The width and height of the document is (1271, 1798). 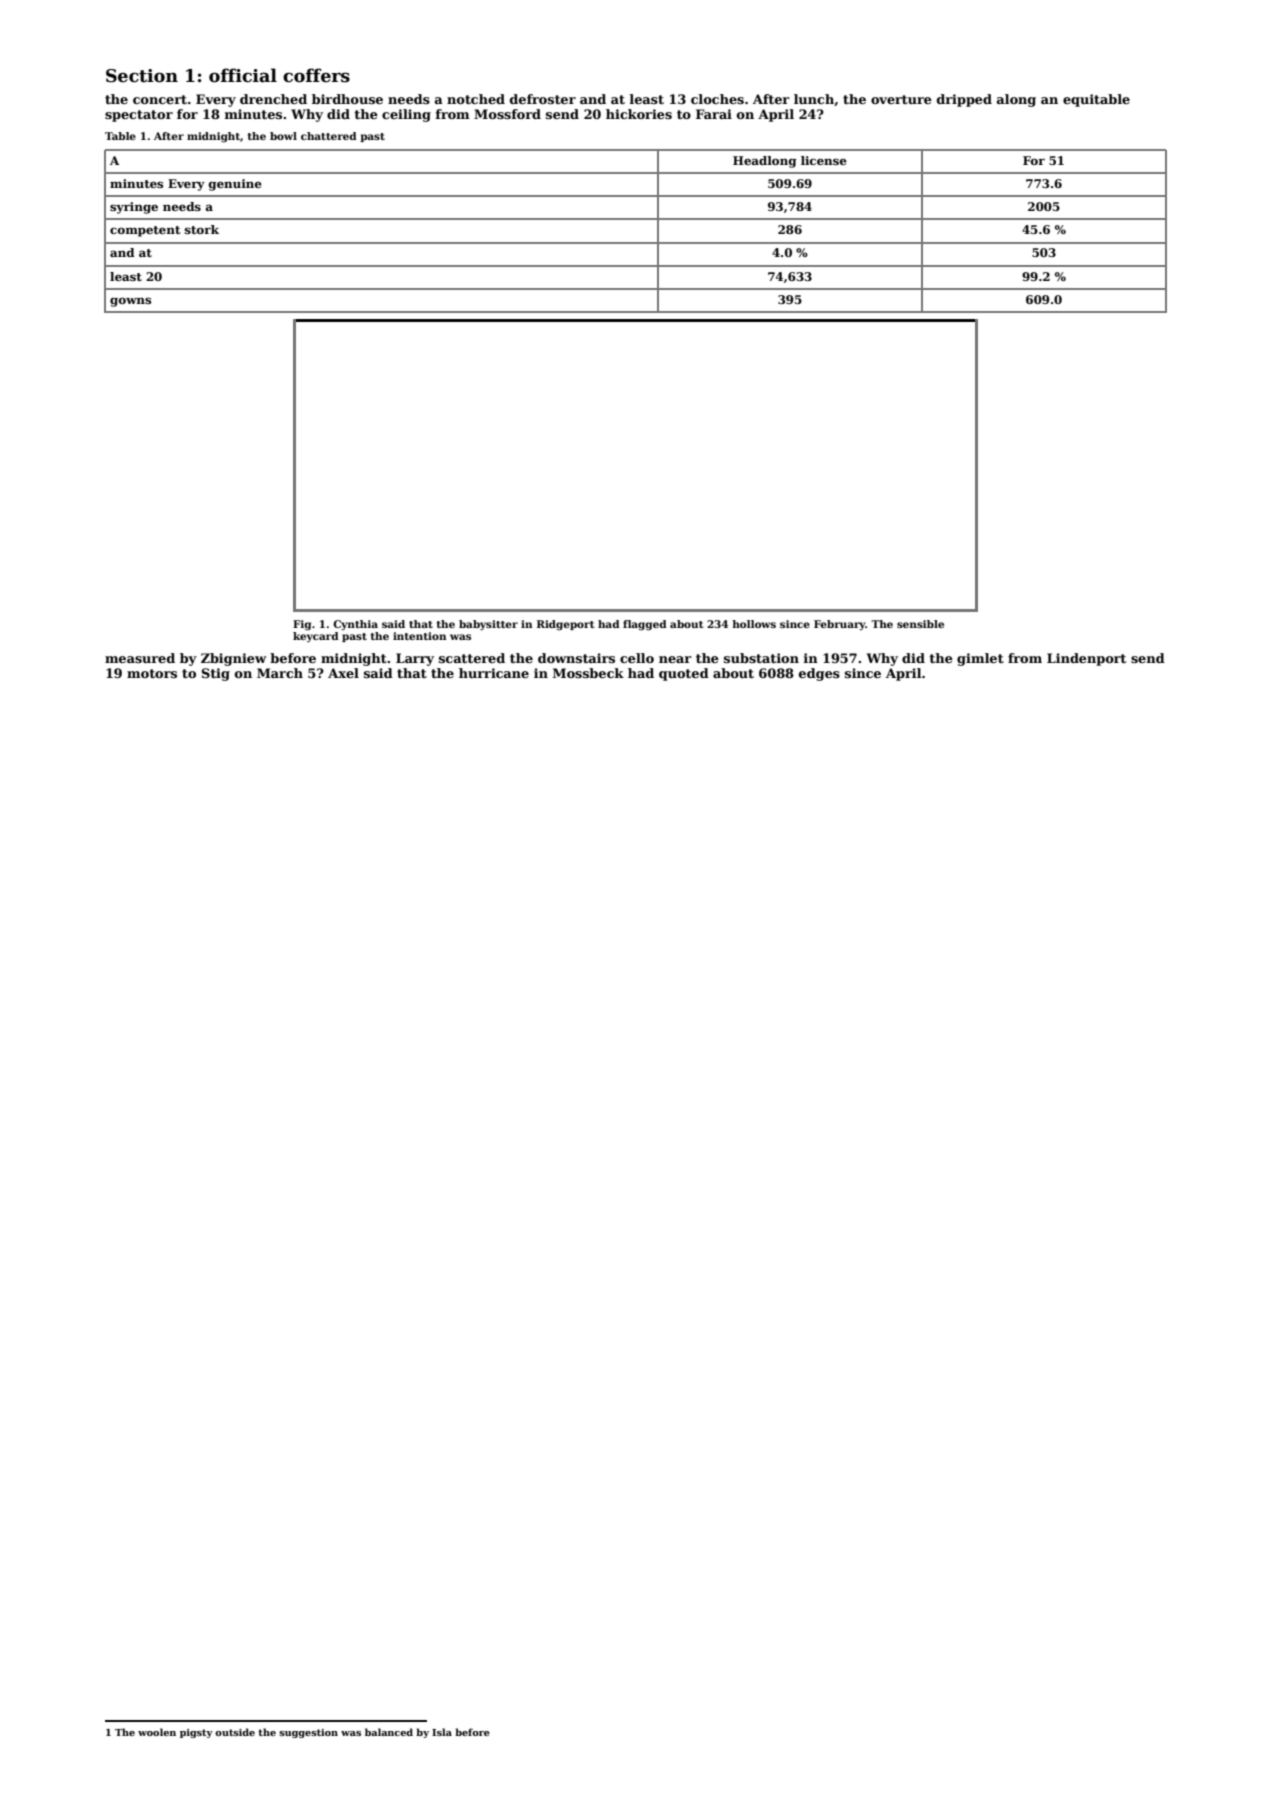 I want to click on along, so click(x=1016, y=100).
